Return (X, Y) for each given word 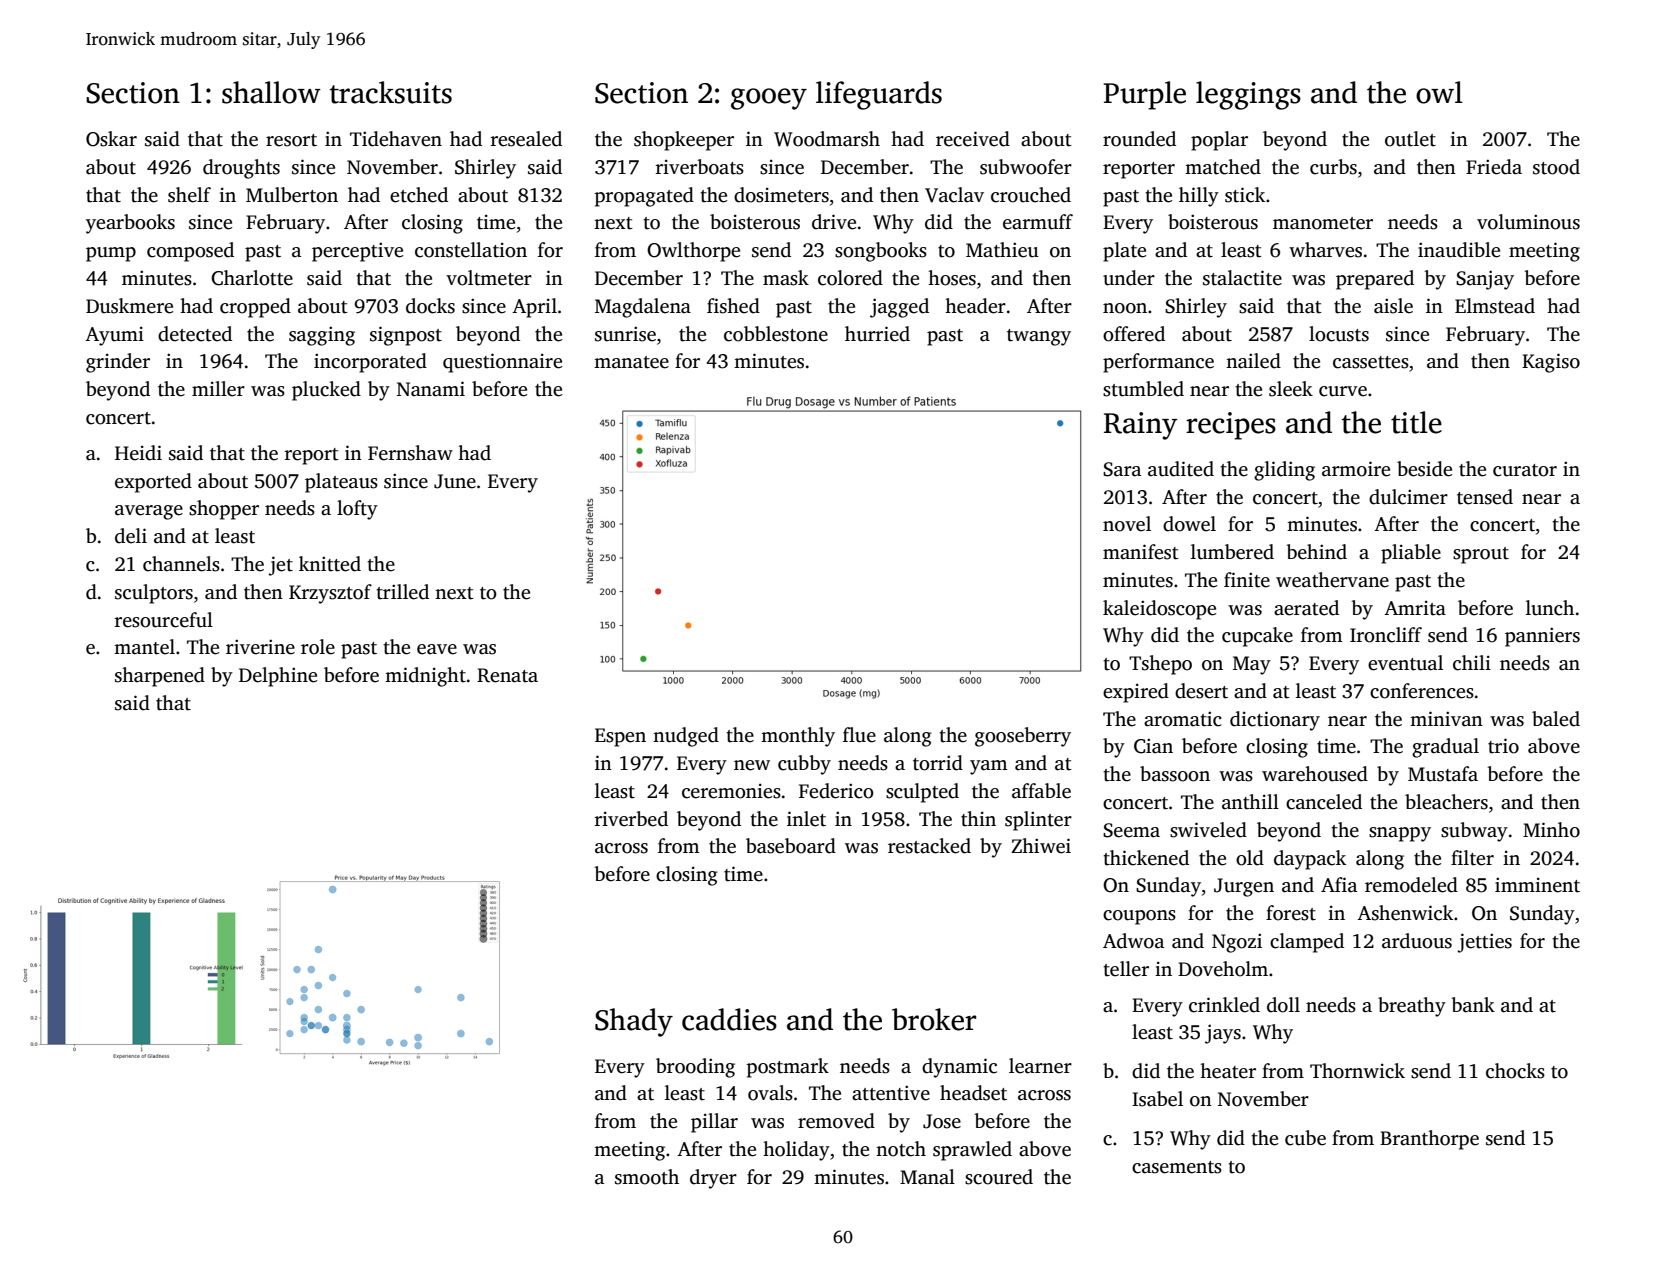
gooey (769, 99)
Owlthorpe (693, 252)
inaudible (1459, 250)
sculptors (154, 594)
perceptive (357, 252)
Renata (507, 675)
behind (1316, 552)
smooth (647, 1177)
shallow (271, 92)
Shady (634, 1022)
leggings (1248, 95)
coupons (1139, 917)
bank (1473, 1005)
